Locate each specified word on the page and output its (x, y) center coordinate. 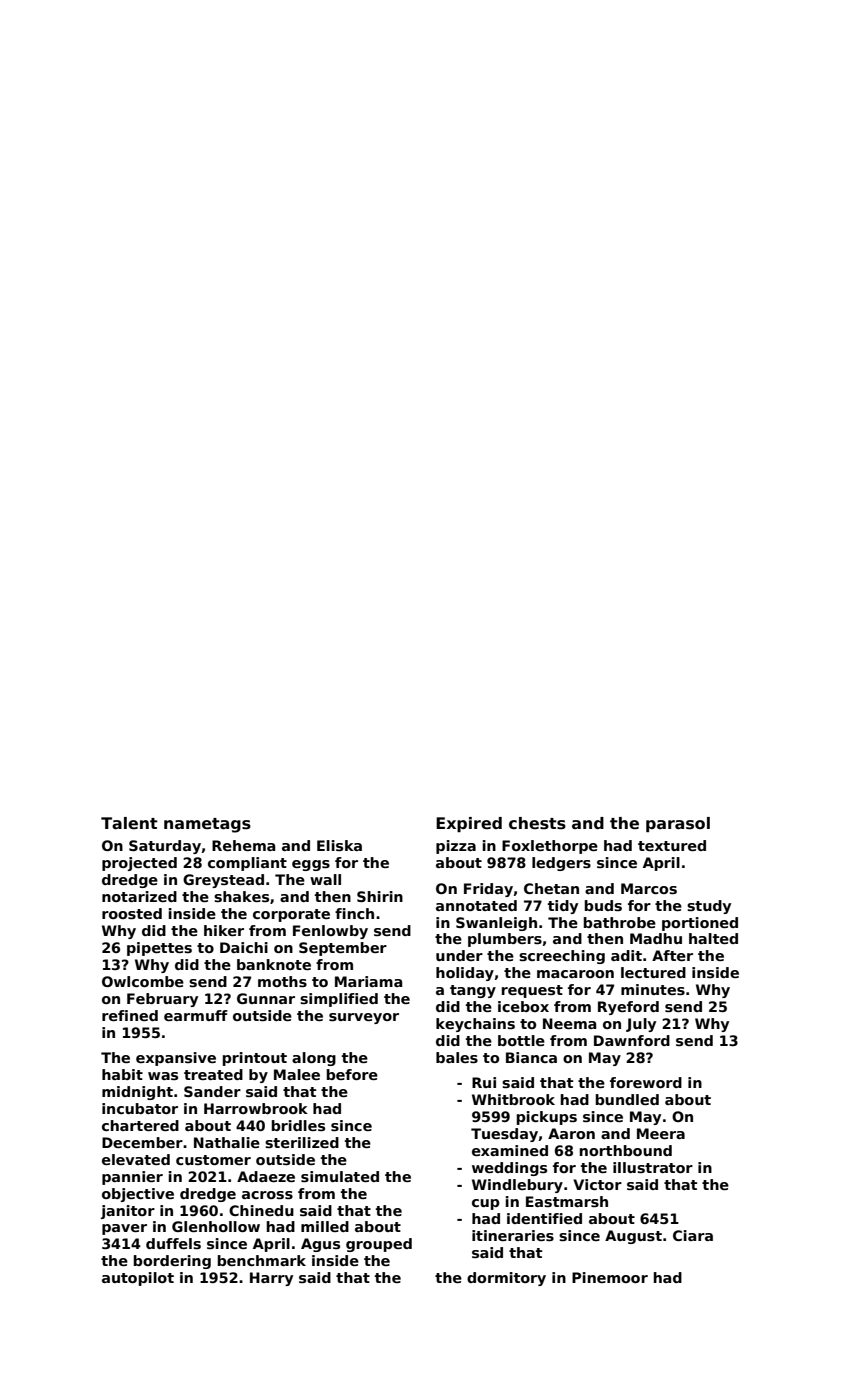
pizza (456, 847)
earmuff (196, 1015)
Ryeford (628, 1008)
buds (603, 905)
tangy (473, 991)
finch (354, 913)
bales (457, 1057)
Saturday (165, 847)
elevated (136, 1159)
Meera (661, 1133)
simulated (340, 1176)
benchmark (262, 1260)
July (641, 1025)
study (709, 907)
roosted (132, 913)
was (163, 1076)
